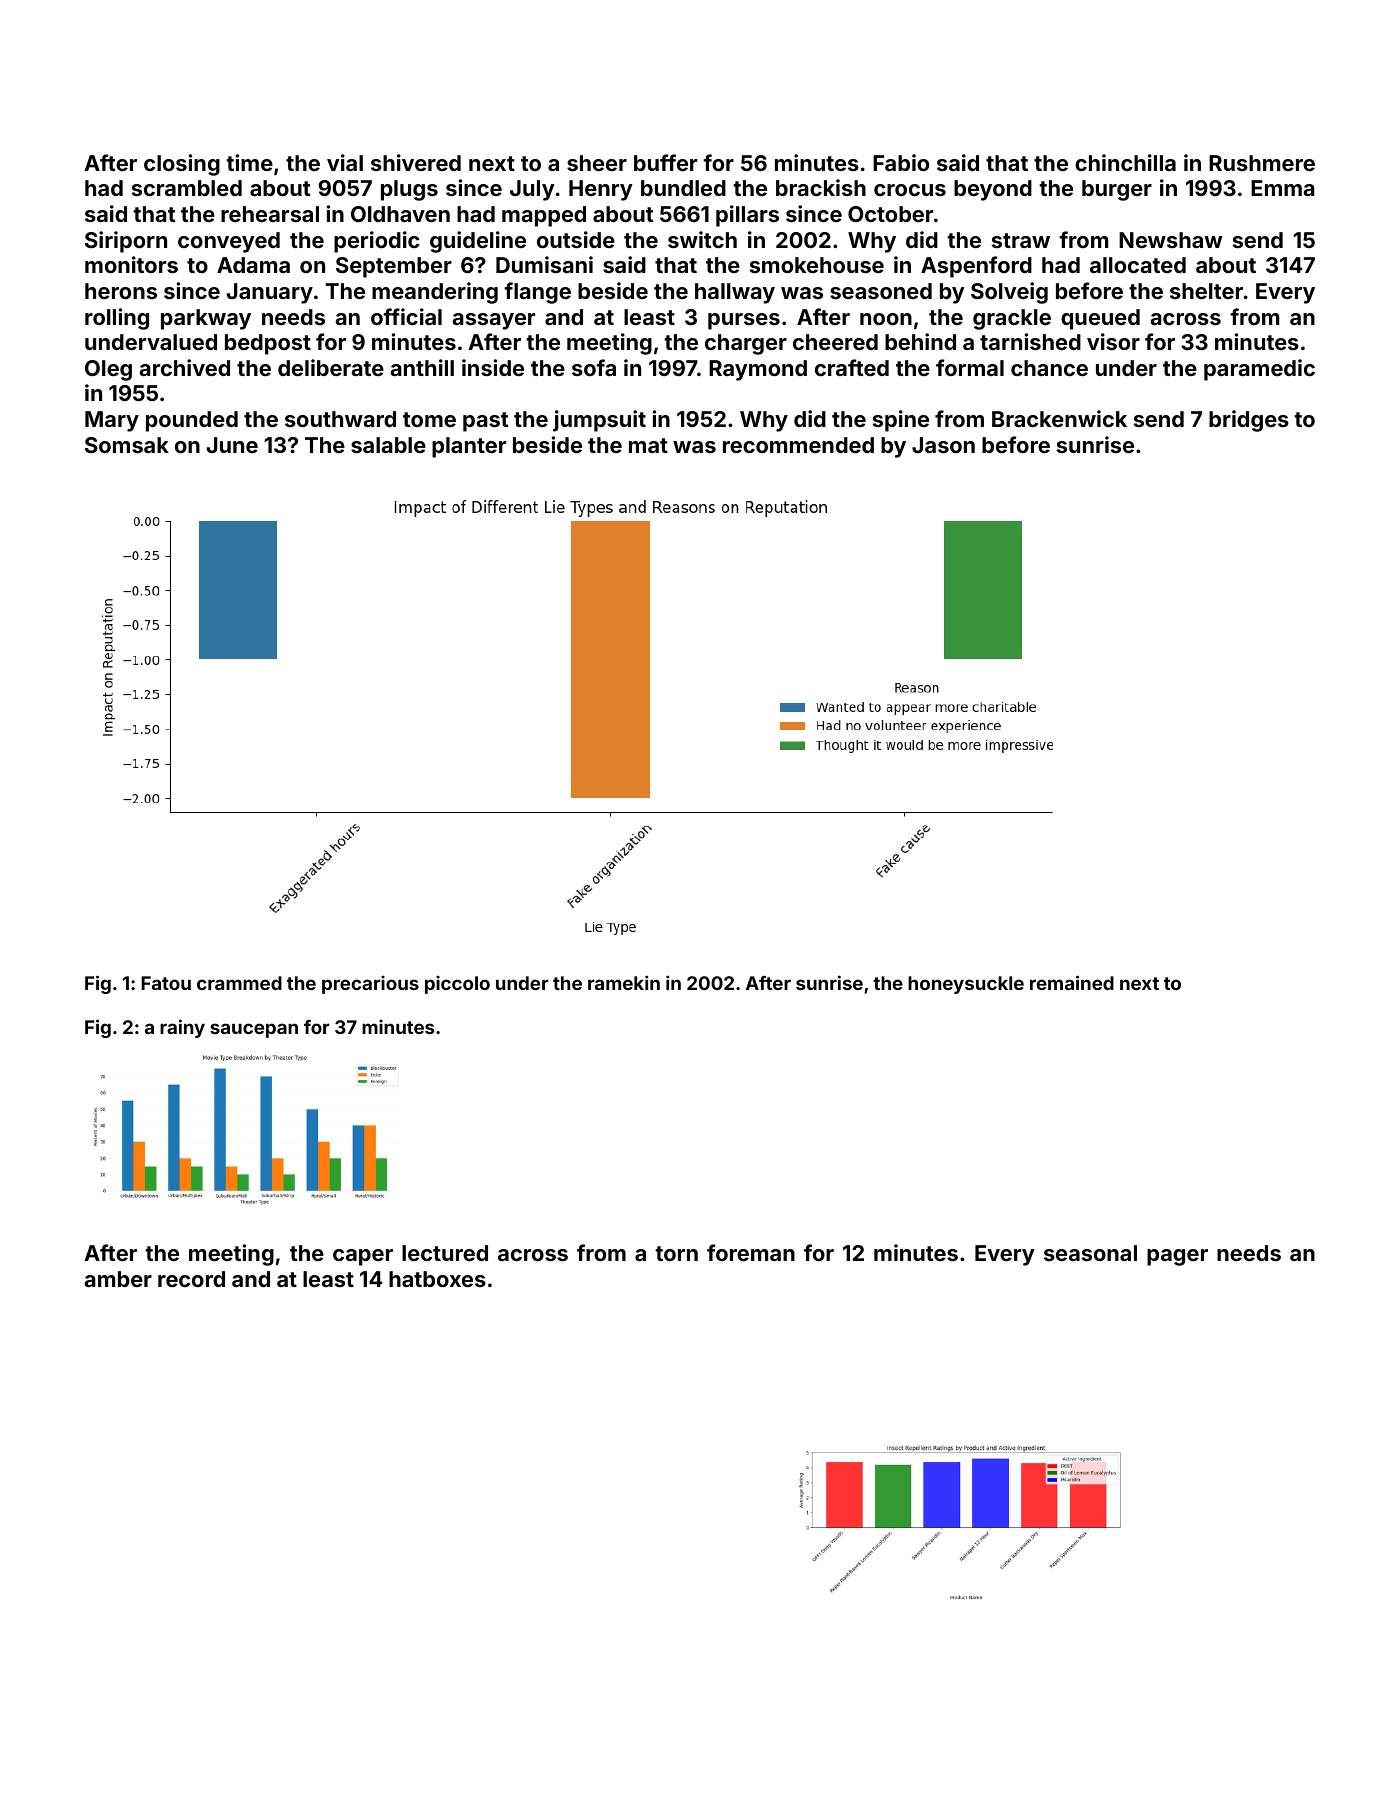 The image size is (1400, 1812). What do you see at coordinates (1021, 240) in the screenshot?
I see `straw` at bounding box center [1021, 240].
